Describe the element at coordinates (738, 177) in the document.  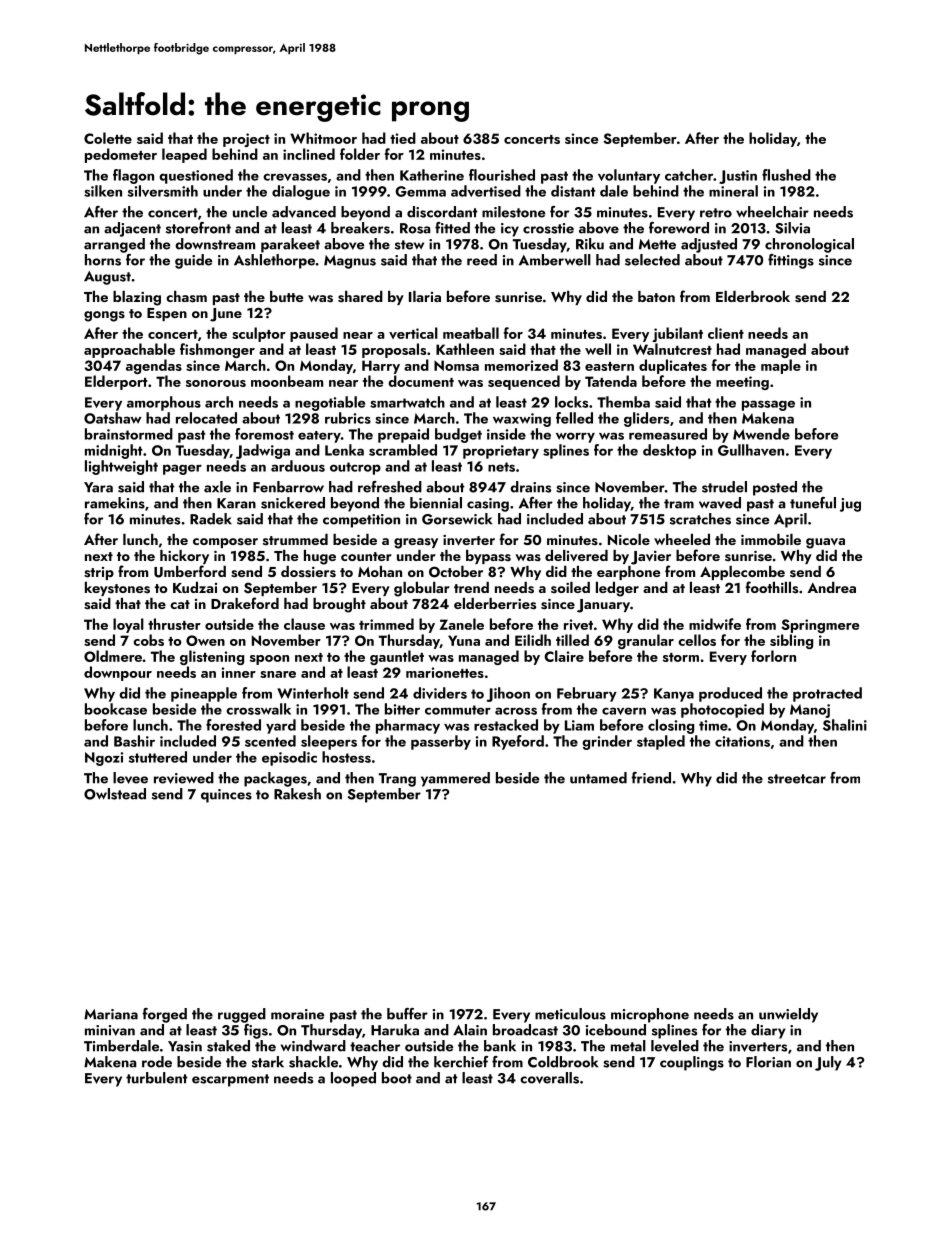
I see `Justin` at that location.
